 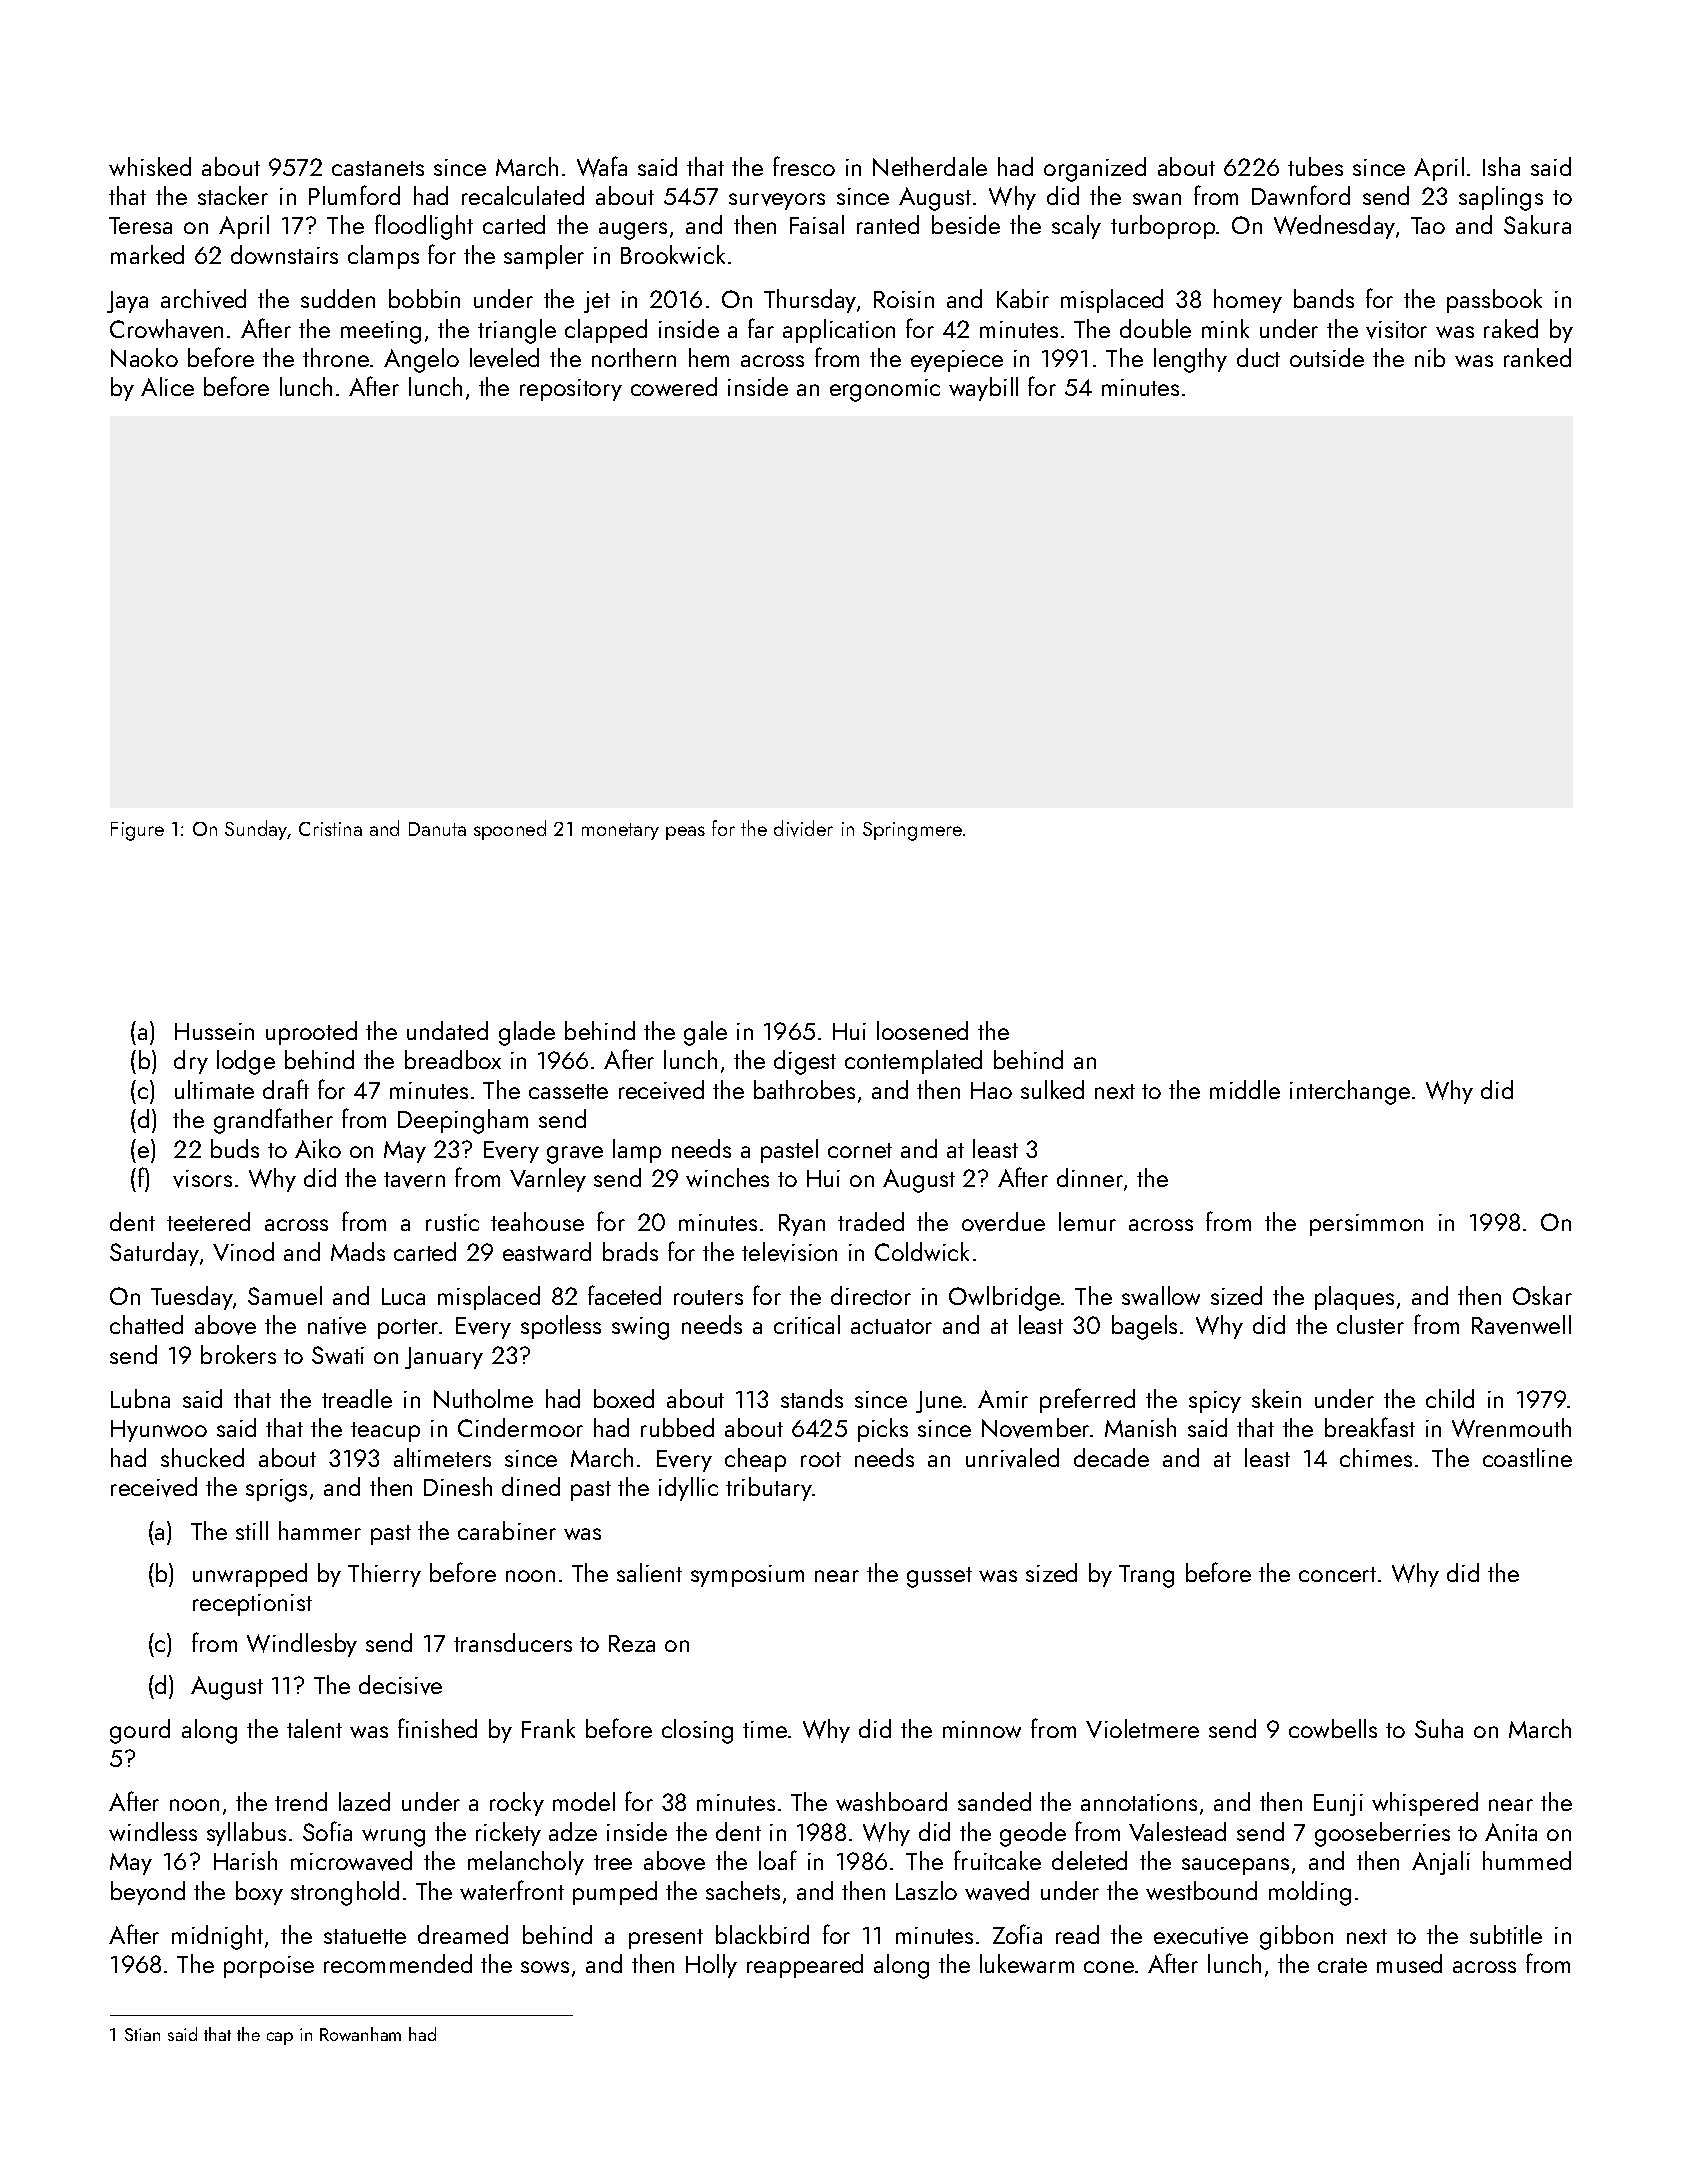 I want to click on Tao, so click(x=1428, y=225).
